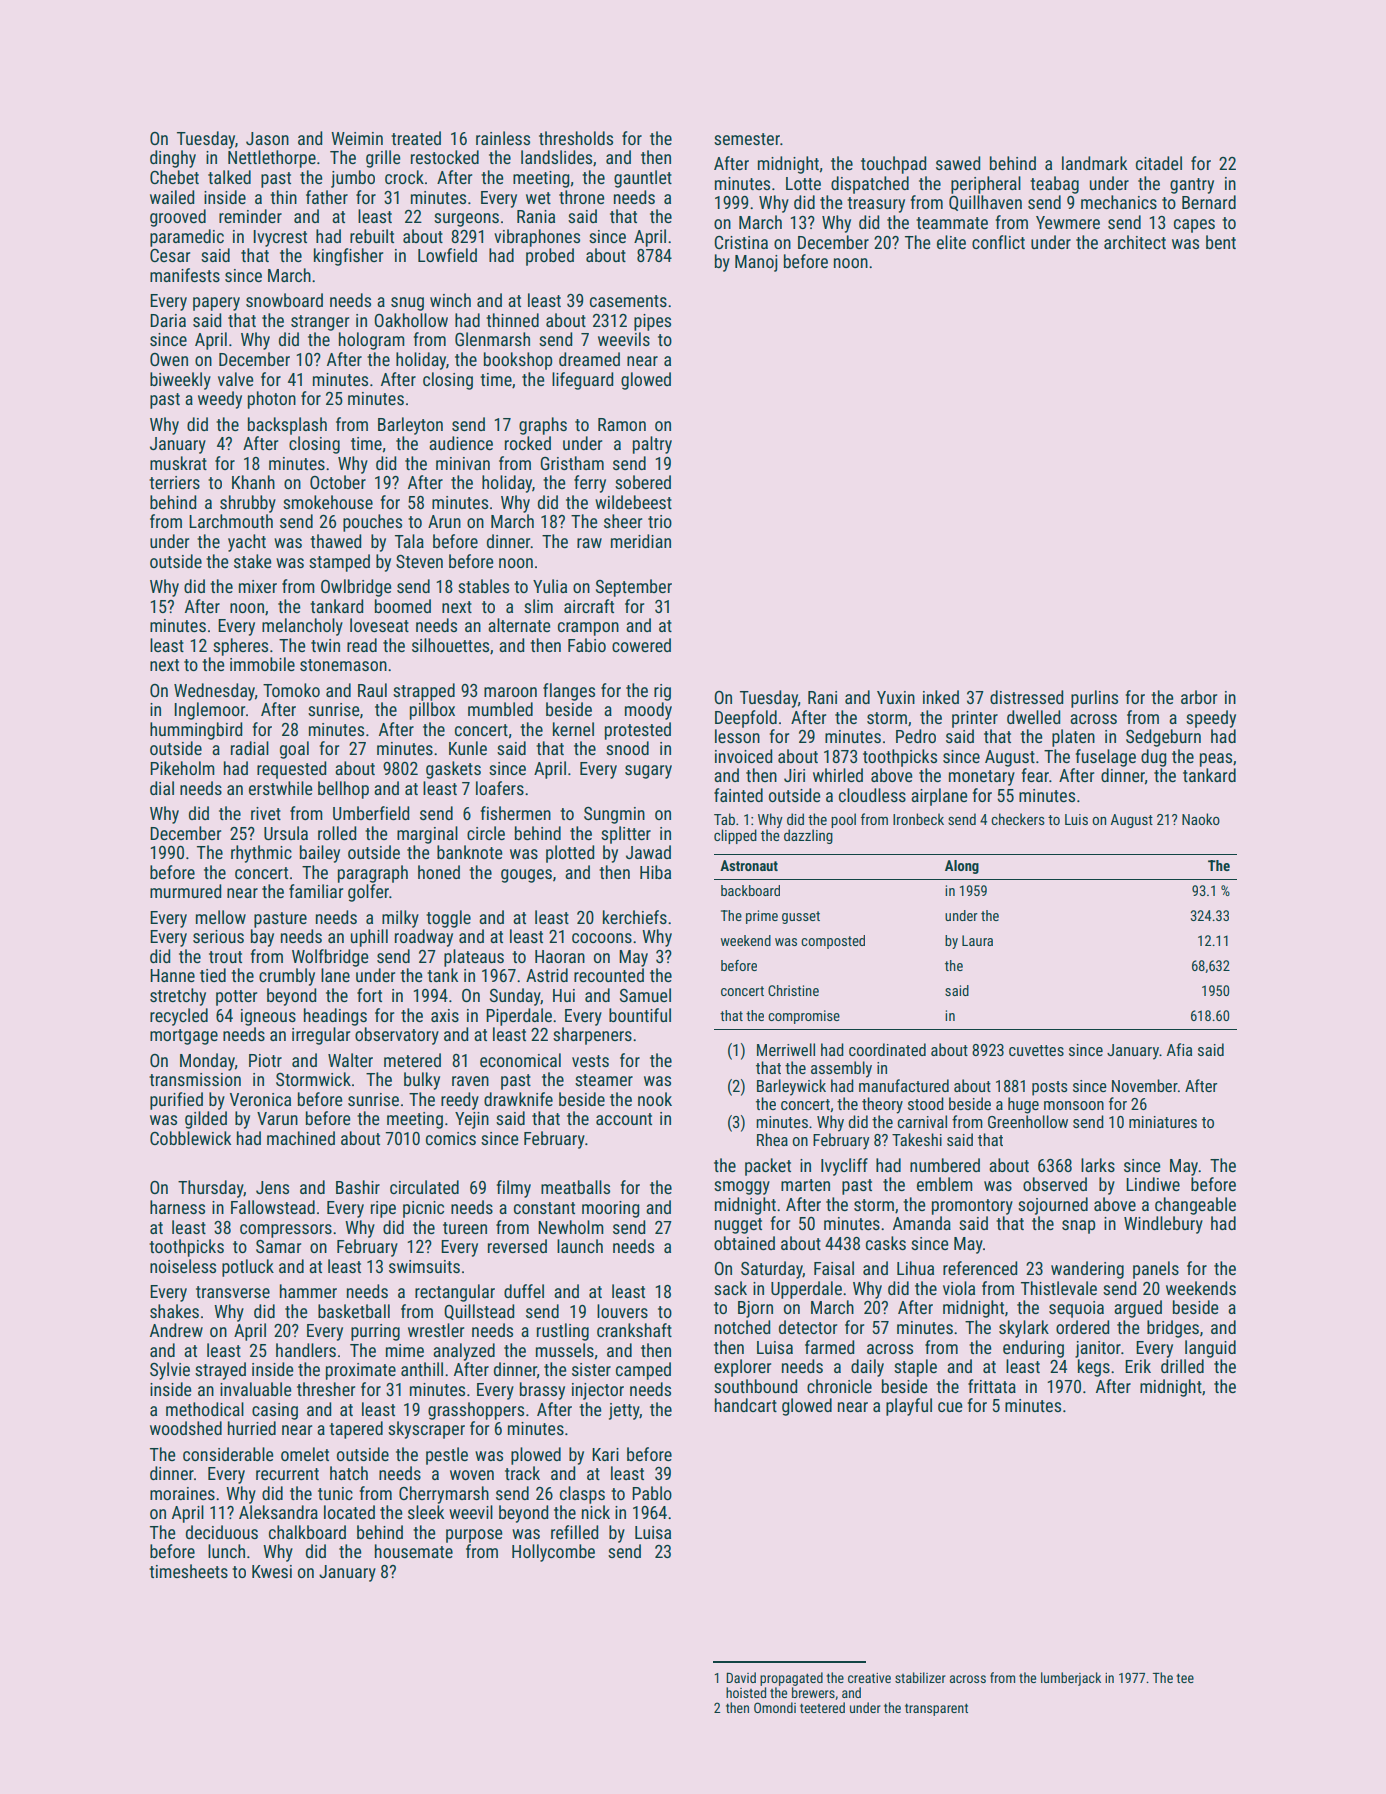  Describe the element at coordinates (590, 484) in the screenshot. I see `ferry` at that location.
